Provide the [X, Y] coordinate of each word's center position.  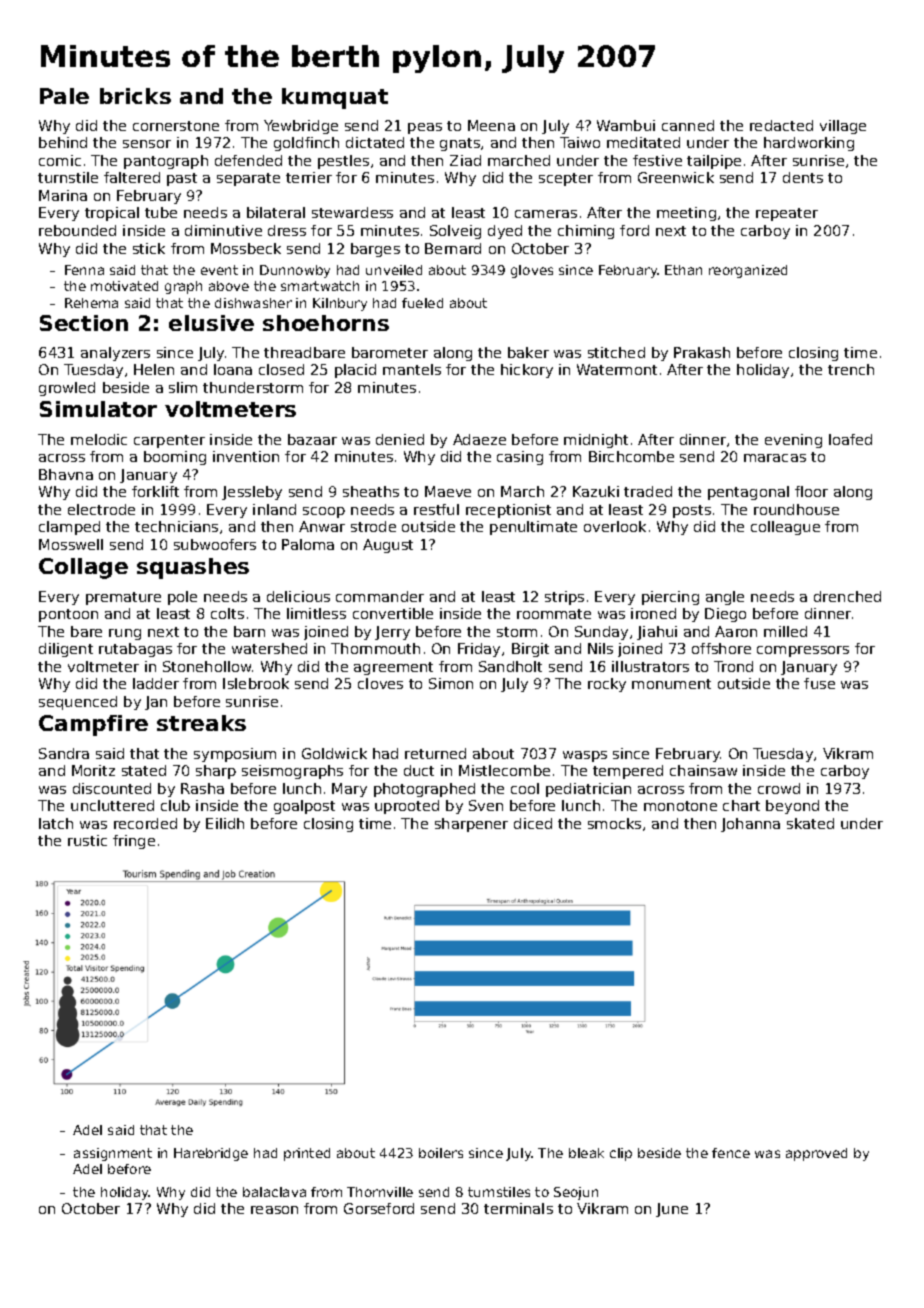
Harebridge [211, 1154]
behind [63, 142]
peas [425, 128]
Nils [600, 648]
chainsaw [703, 770]
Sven [486, 805]
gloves [532, 271]
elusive [211, 323]
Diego [725, 615]
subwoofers [215, 544]
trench [851, 369]
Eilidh [225, 823]
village [843, 127]
